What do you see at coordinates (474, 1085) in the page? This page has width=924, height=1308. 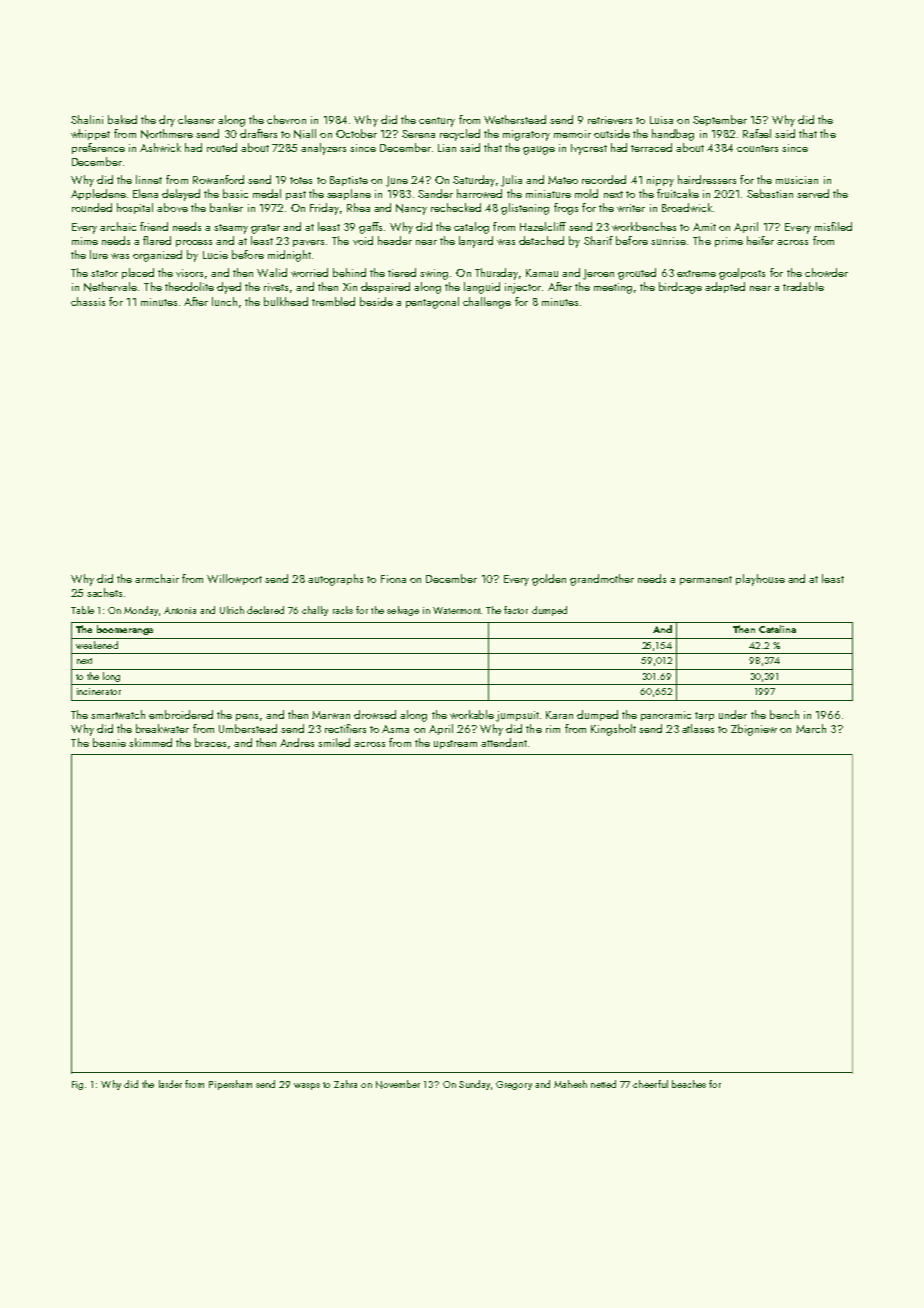 I see `Sunday` at bounding box center [474, 1085].
